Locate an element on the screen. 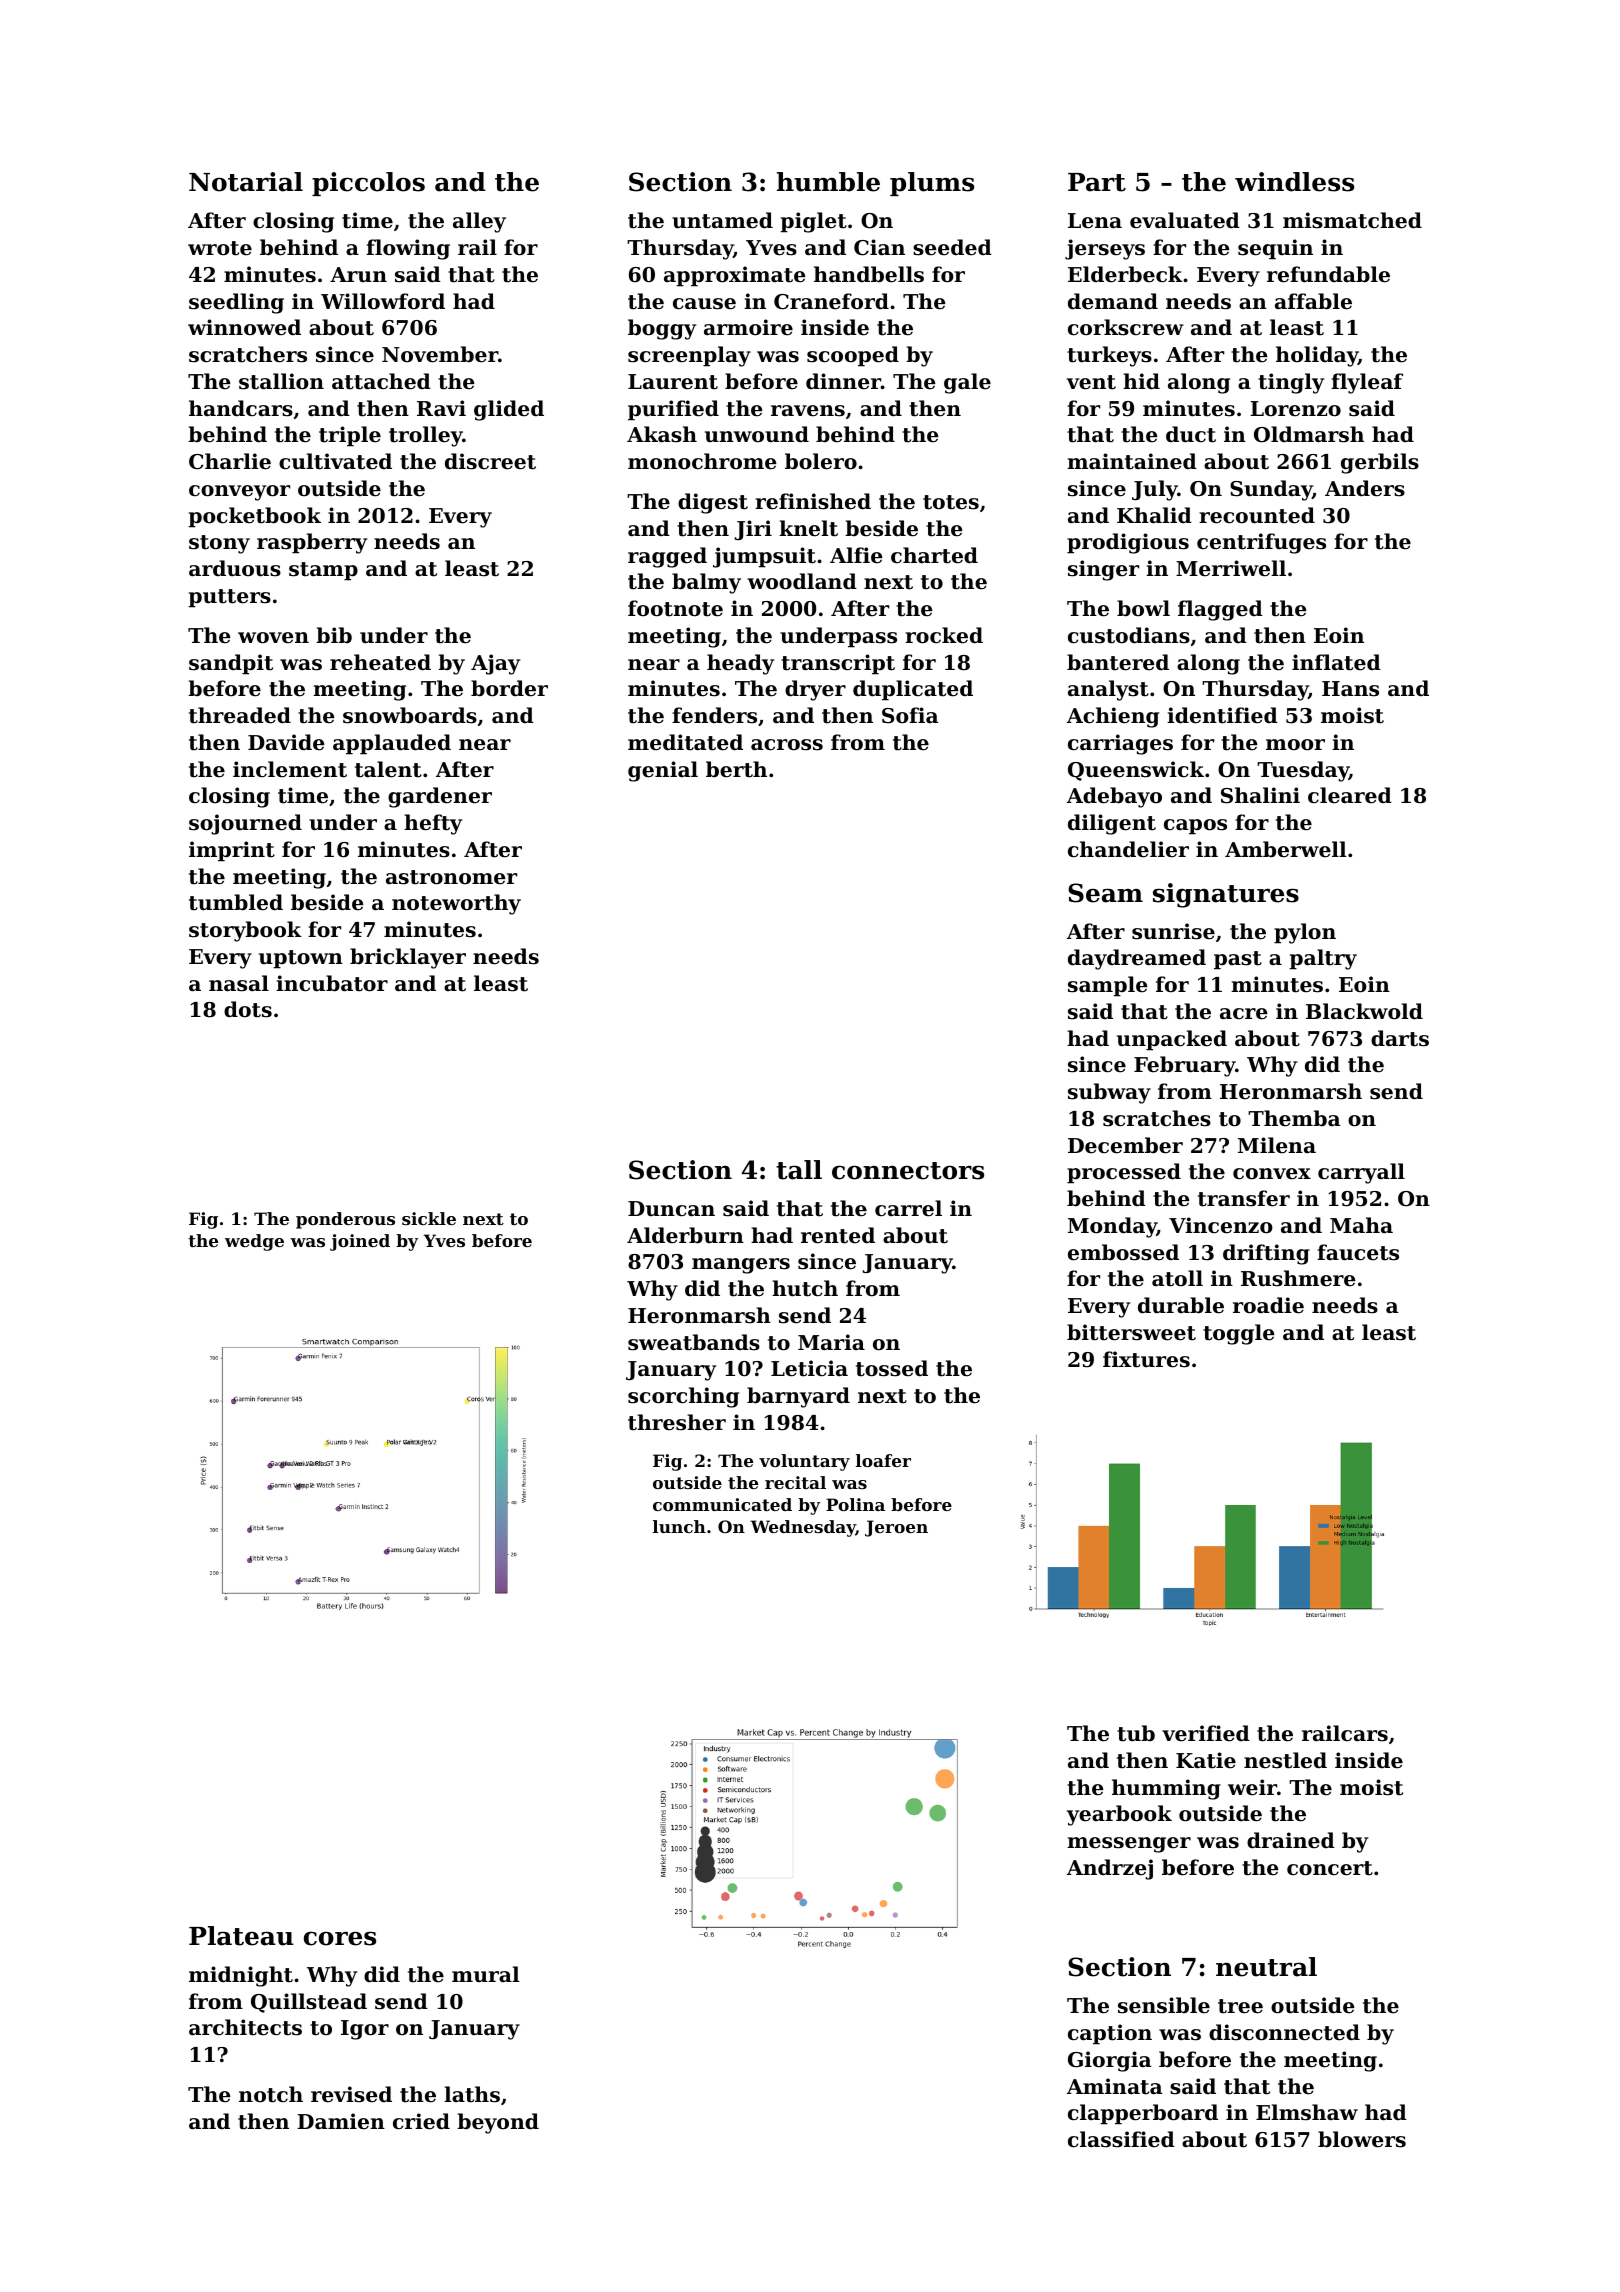 The height and width of the screenshot is (2292, 1620). thresher is located at coordinates (677, 1422).
